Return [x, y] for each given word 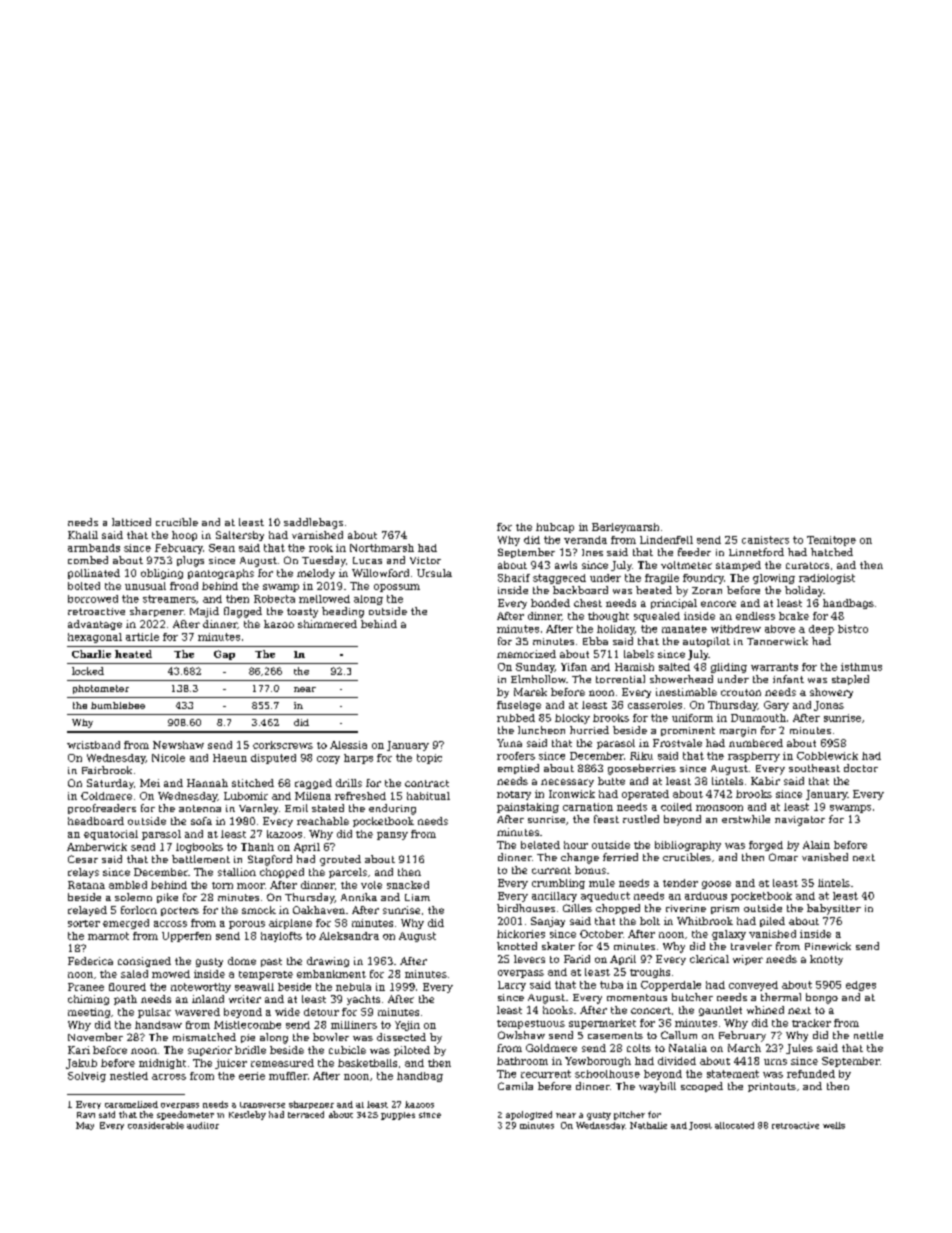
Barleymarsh [625, 528]
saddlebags [313, 523]
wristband [93, 745]
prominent [688, 731]
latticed [131, 522]
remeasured [282, 1063]
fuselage [519, 706]
